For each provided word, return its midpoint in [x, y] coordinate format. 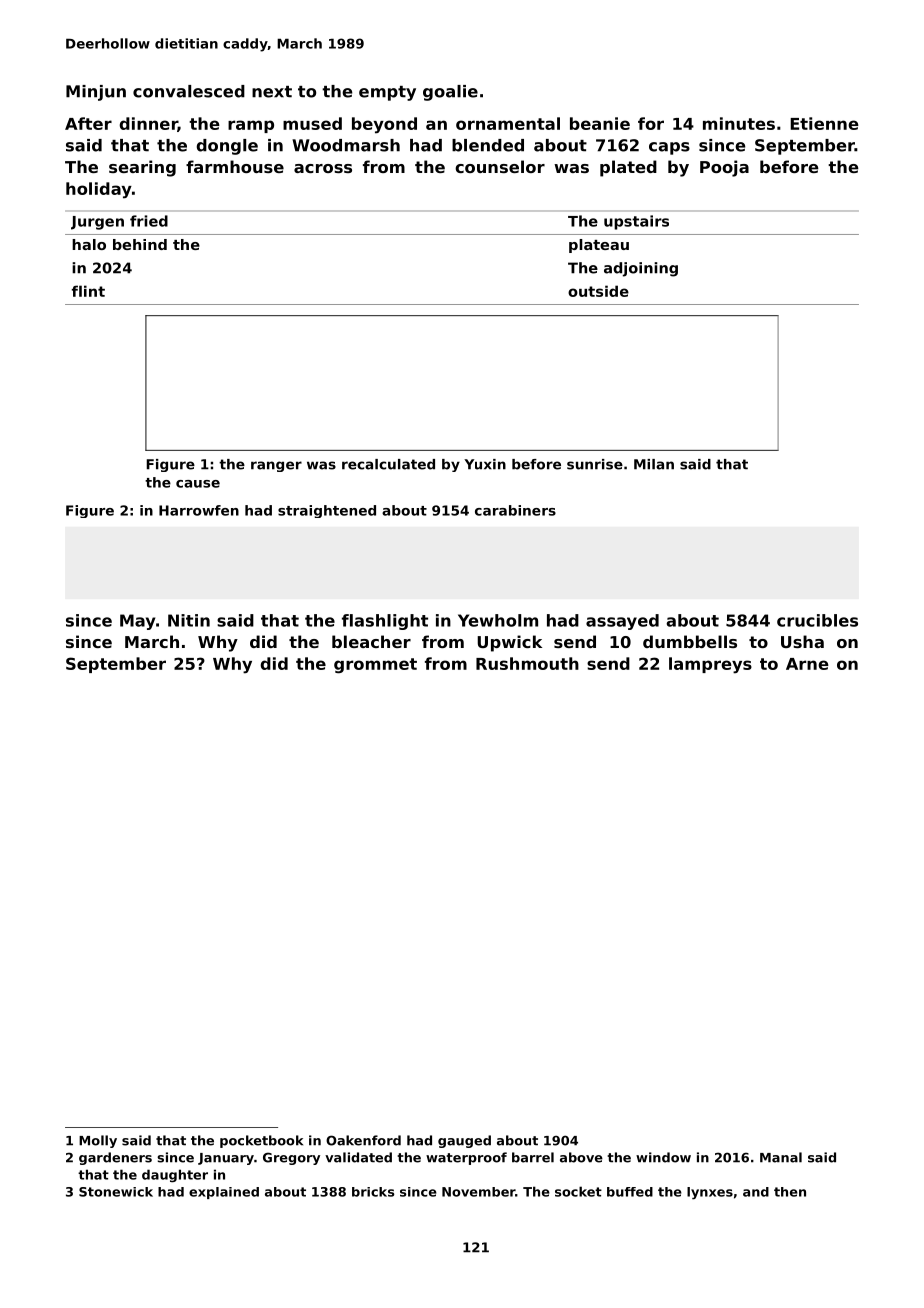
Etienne [824, 123]
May [137, 622]
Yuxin [485, 464]
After [88, 123]
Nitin [189, 620]
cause [198, 484]
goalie [450, 93]
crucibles [817, 620]
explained [224, 1193]
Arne [807, 664]
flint [88, 291]
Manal [781, 1157]
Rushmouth [527, 663]
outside [598, 291]
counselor [500, 166]
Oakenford [363, 1140]
